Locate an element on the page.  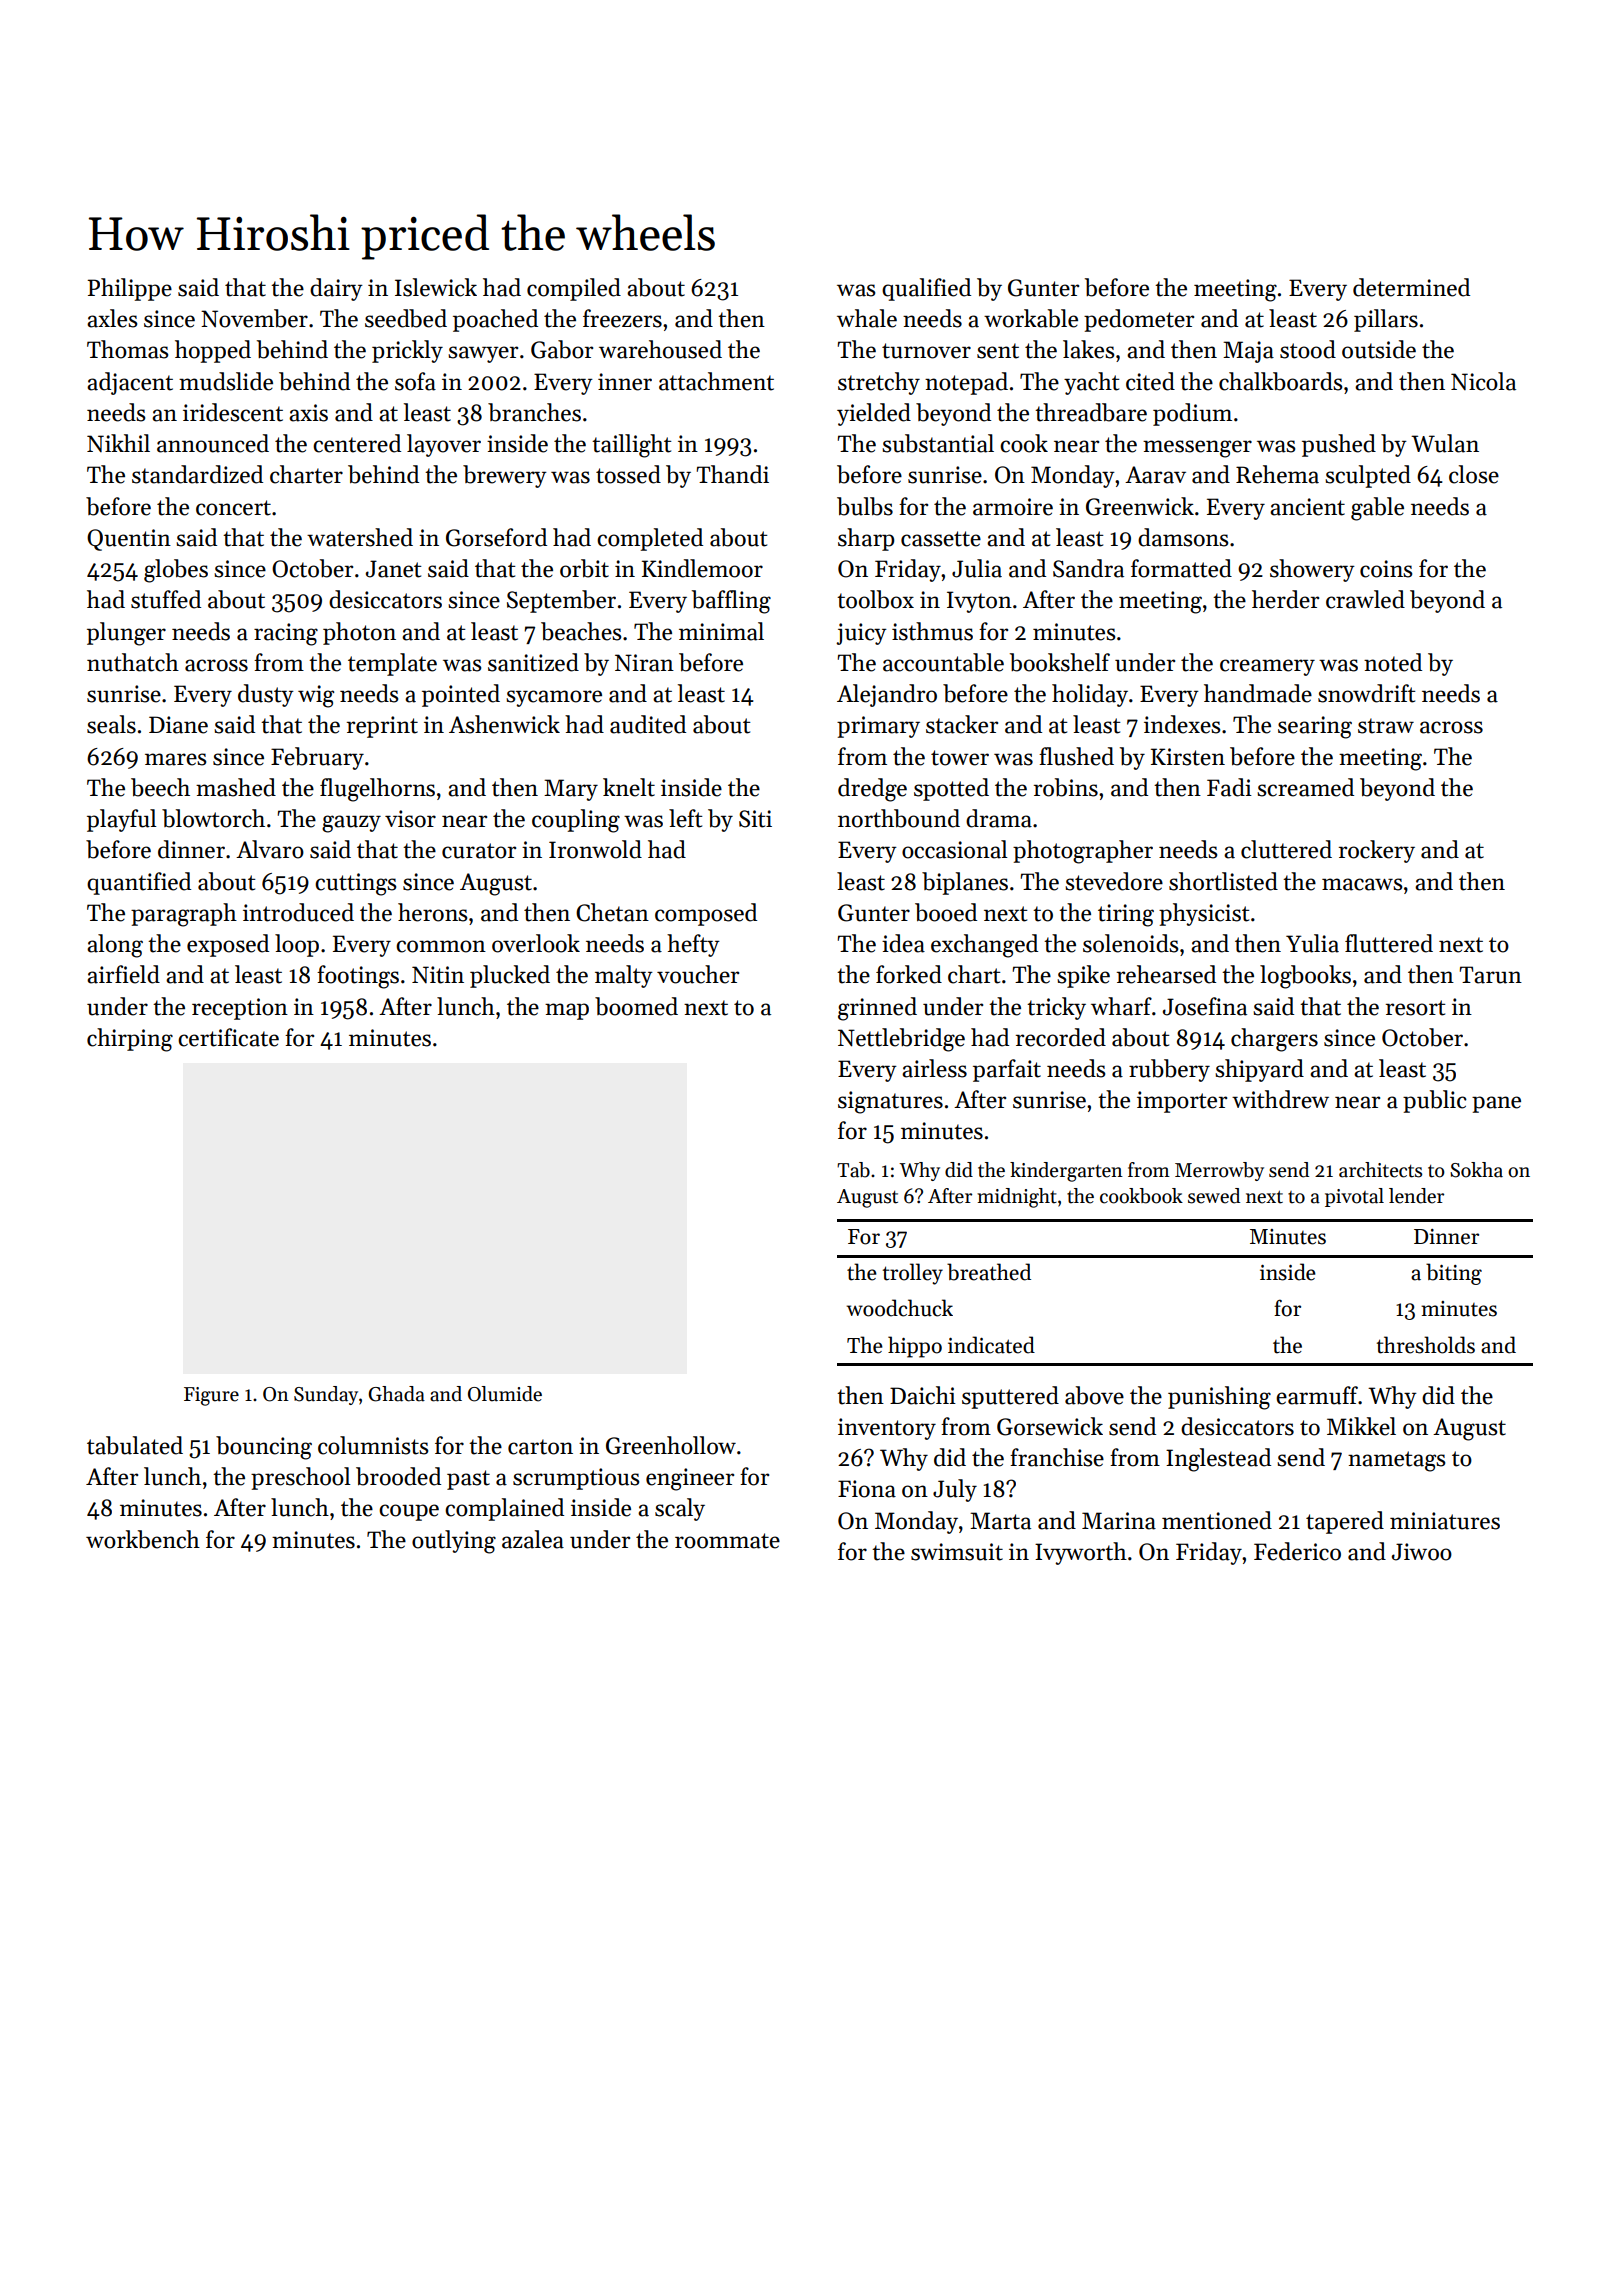
Jiwoo is located at coordinates (1422, 1552).
